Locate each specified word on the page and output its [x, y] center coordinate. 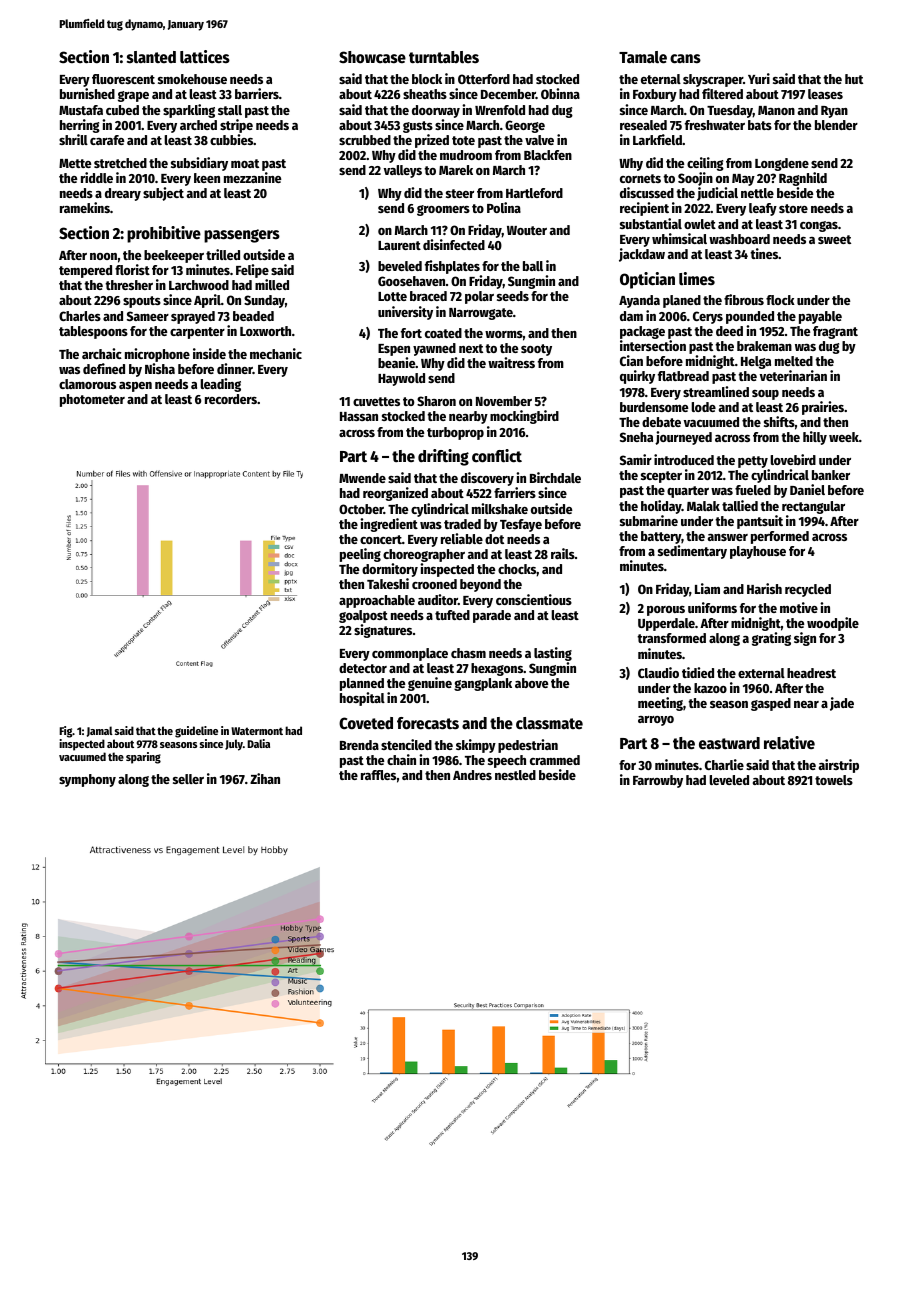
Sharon [436, 401]
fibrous [744, 299]
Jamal [100, 731]
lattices [205, 57]
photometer [92, 400]
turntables [444, 57]
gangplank [483, 684]
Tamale [643, 57]
